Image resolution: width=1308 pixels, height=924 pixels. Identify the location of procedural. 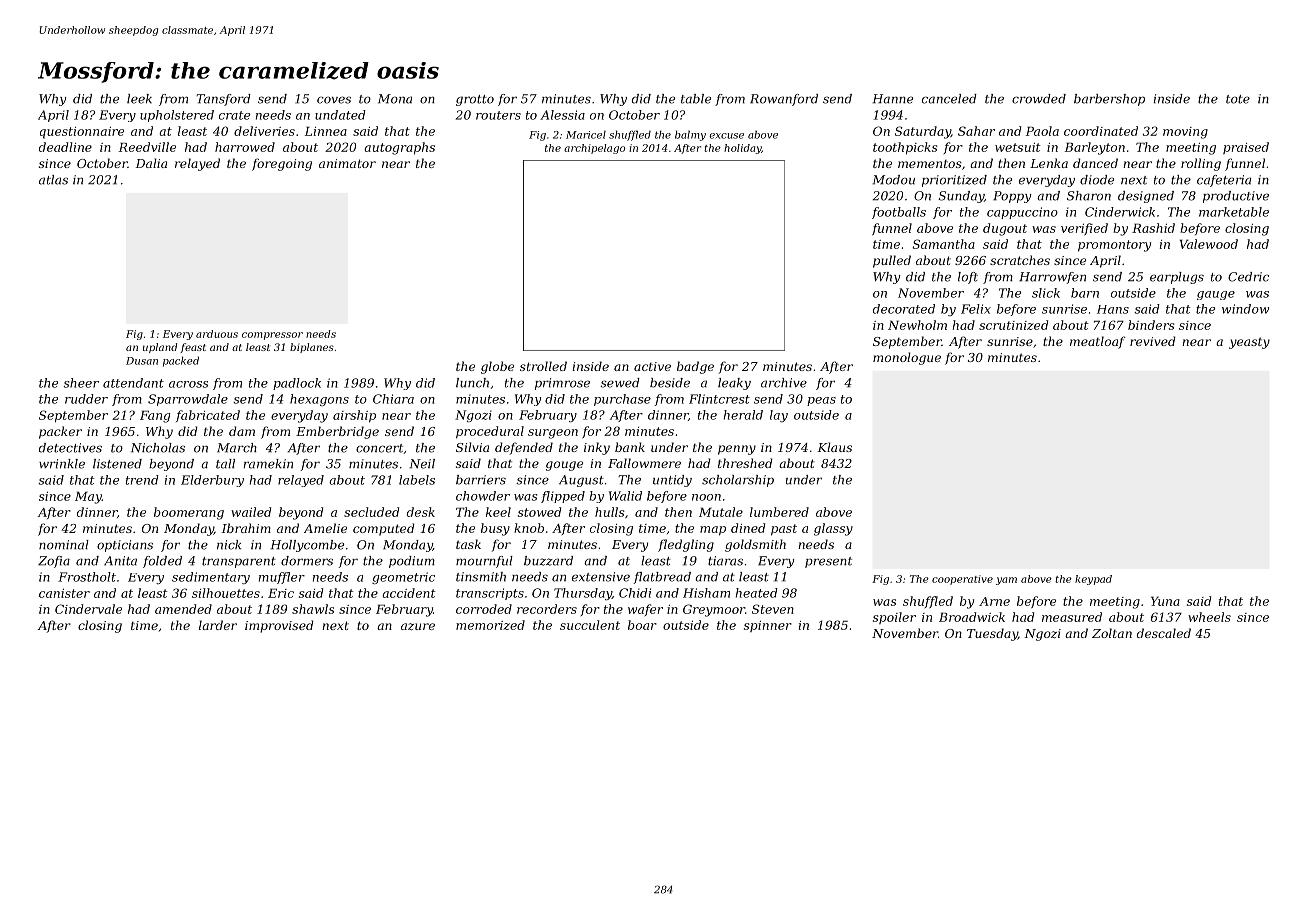
(490, 432).
